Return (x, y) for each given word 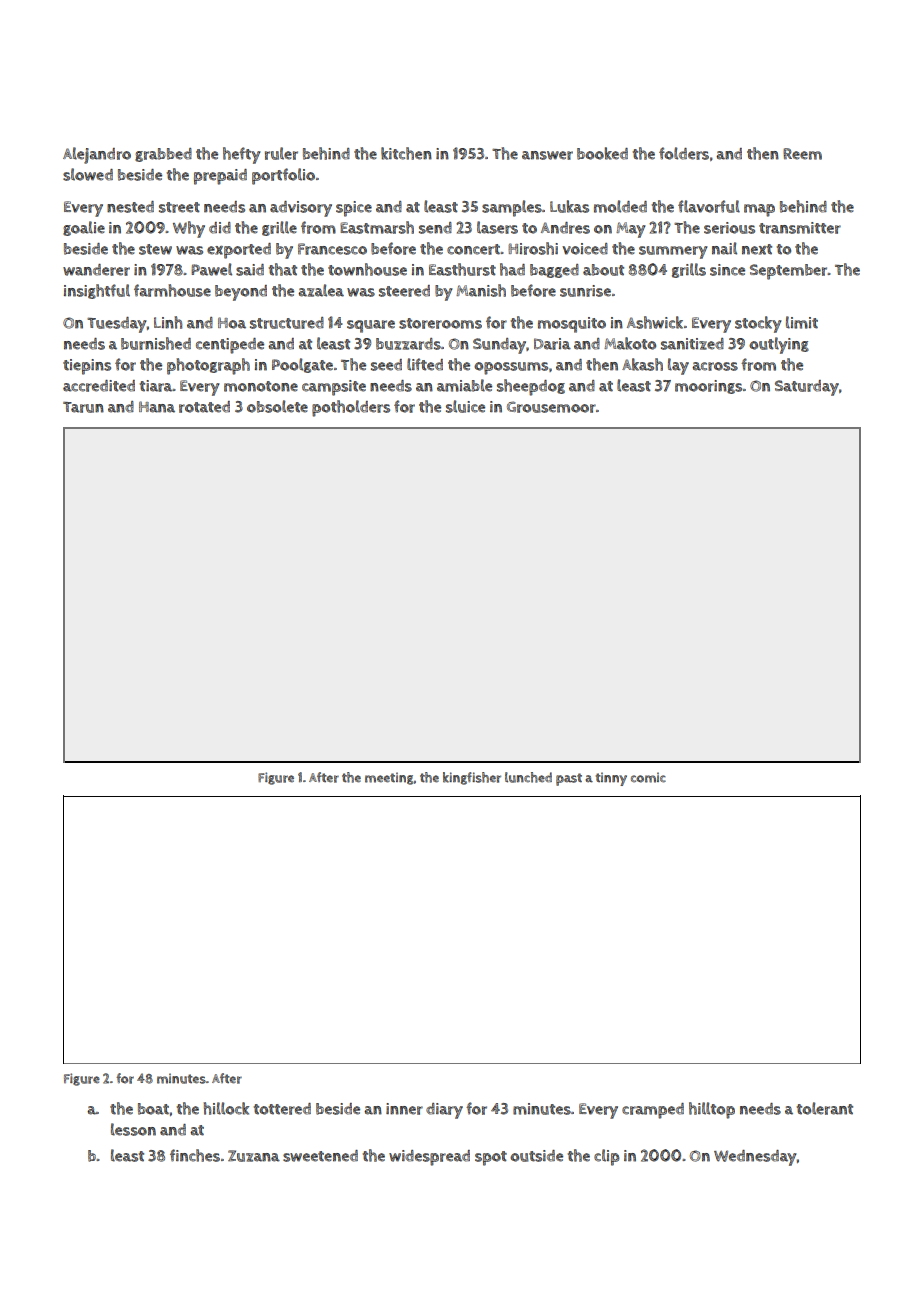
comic (648, 777)
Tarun (83, 407)
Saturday (807, 388)
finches (195, 1155)
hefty (242, 155)
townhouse (367, 269)
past (569, 779)
